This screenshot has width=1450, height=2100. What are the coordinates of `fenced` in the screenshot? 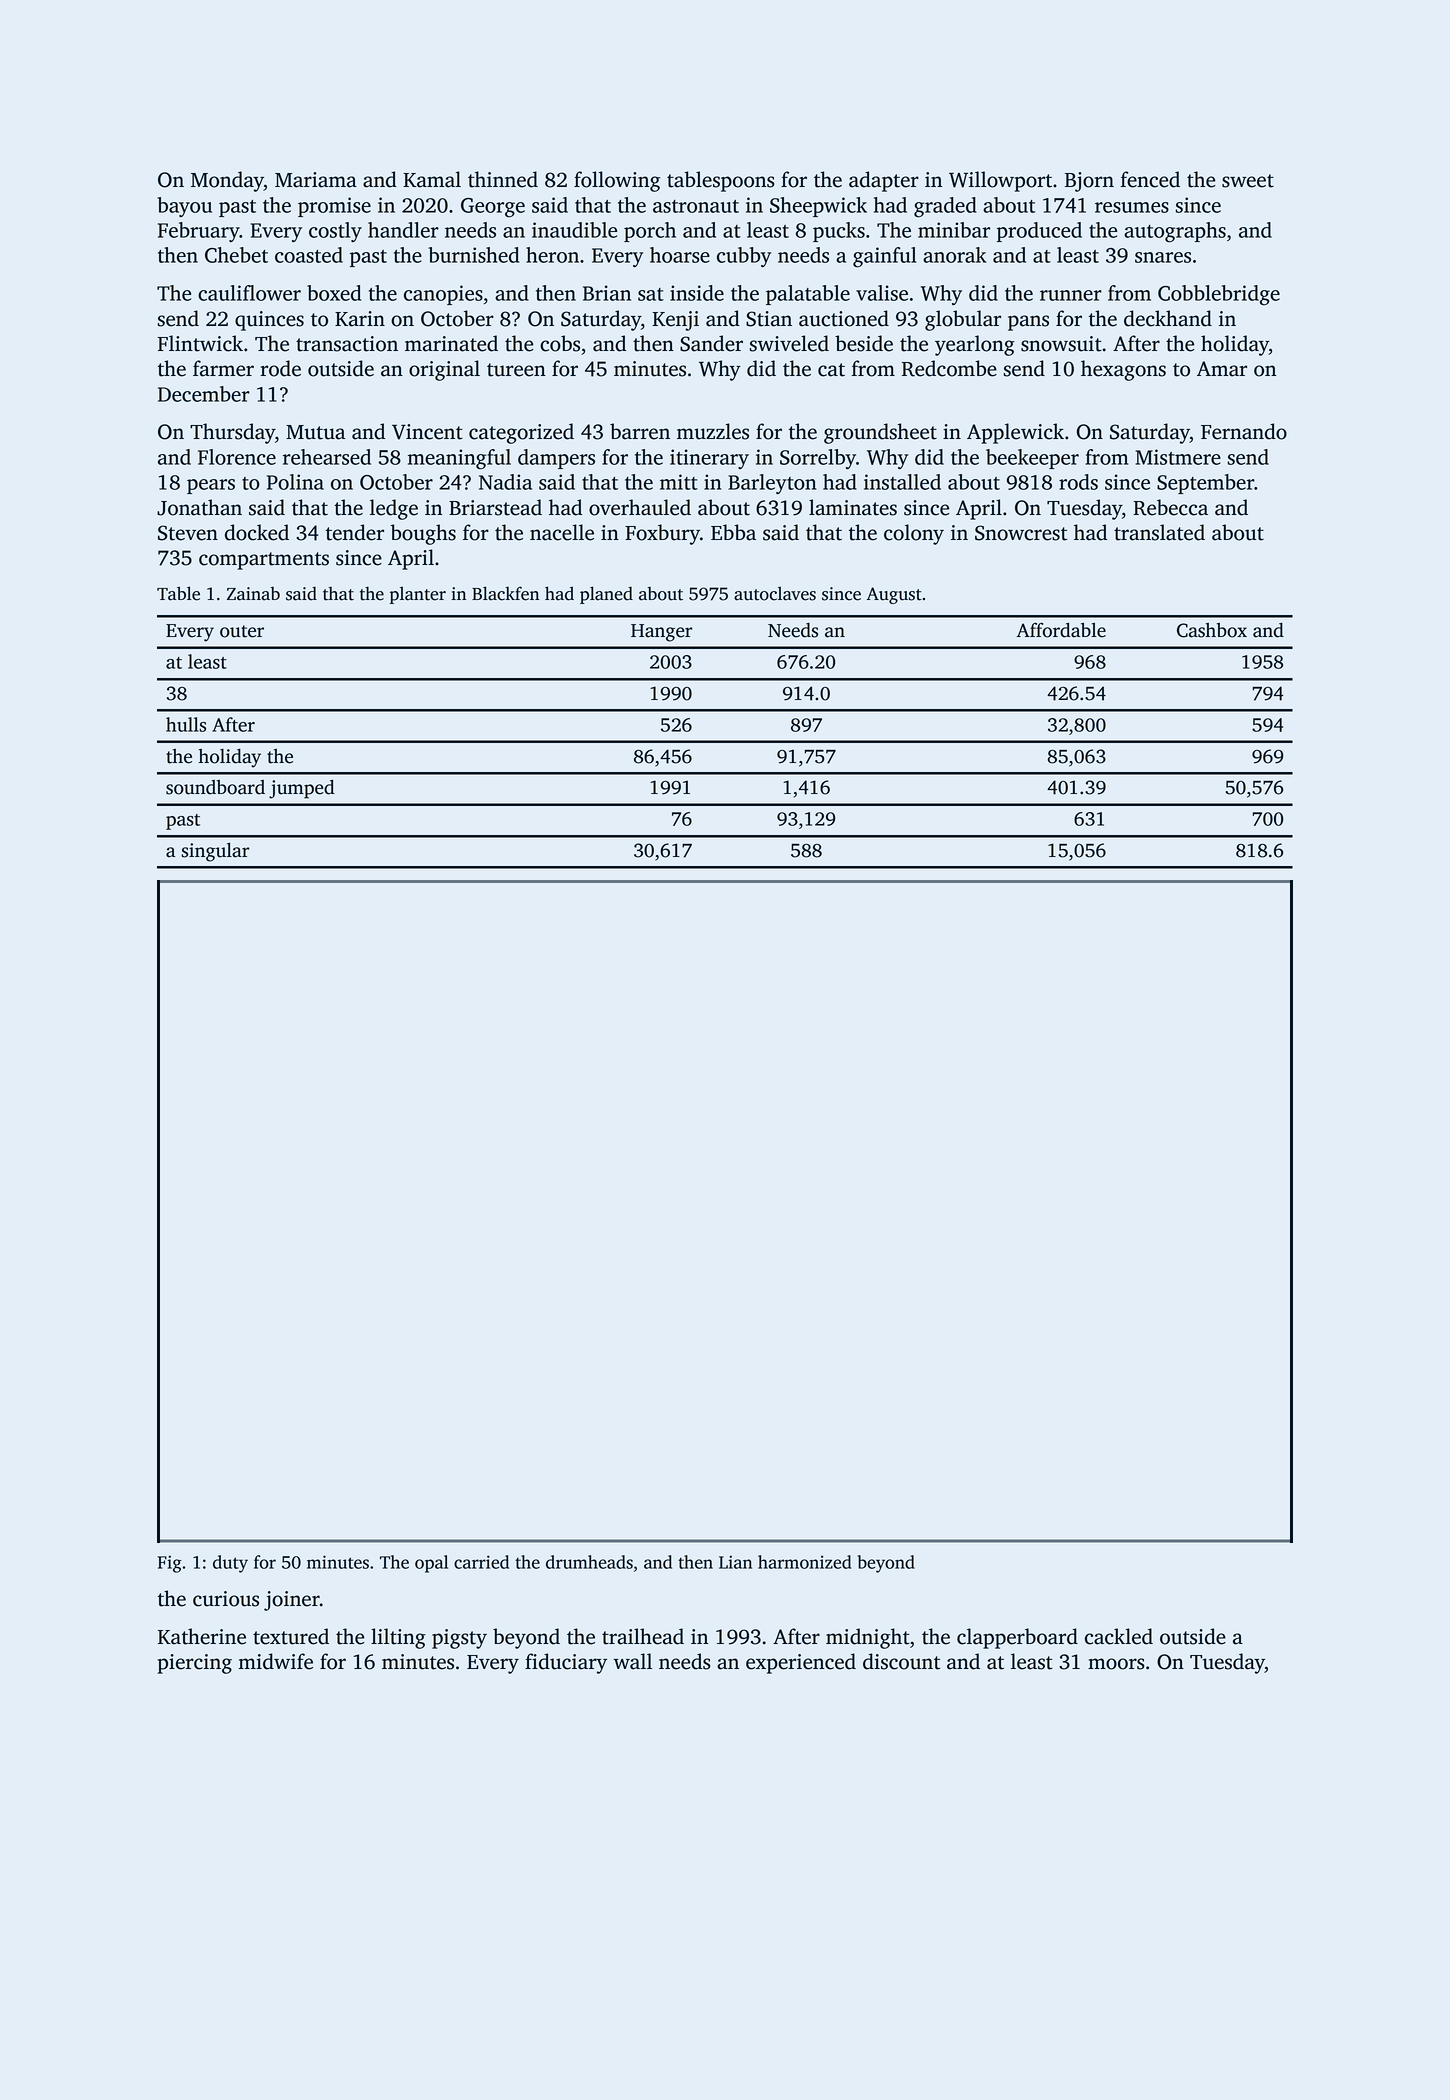 It's located at (1150, 179).
